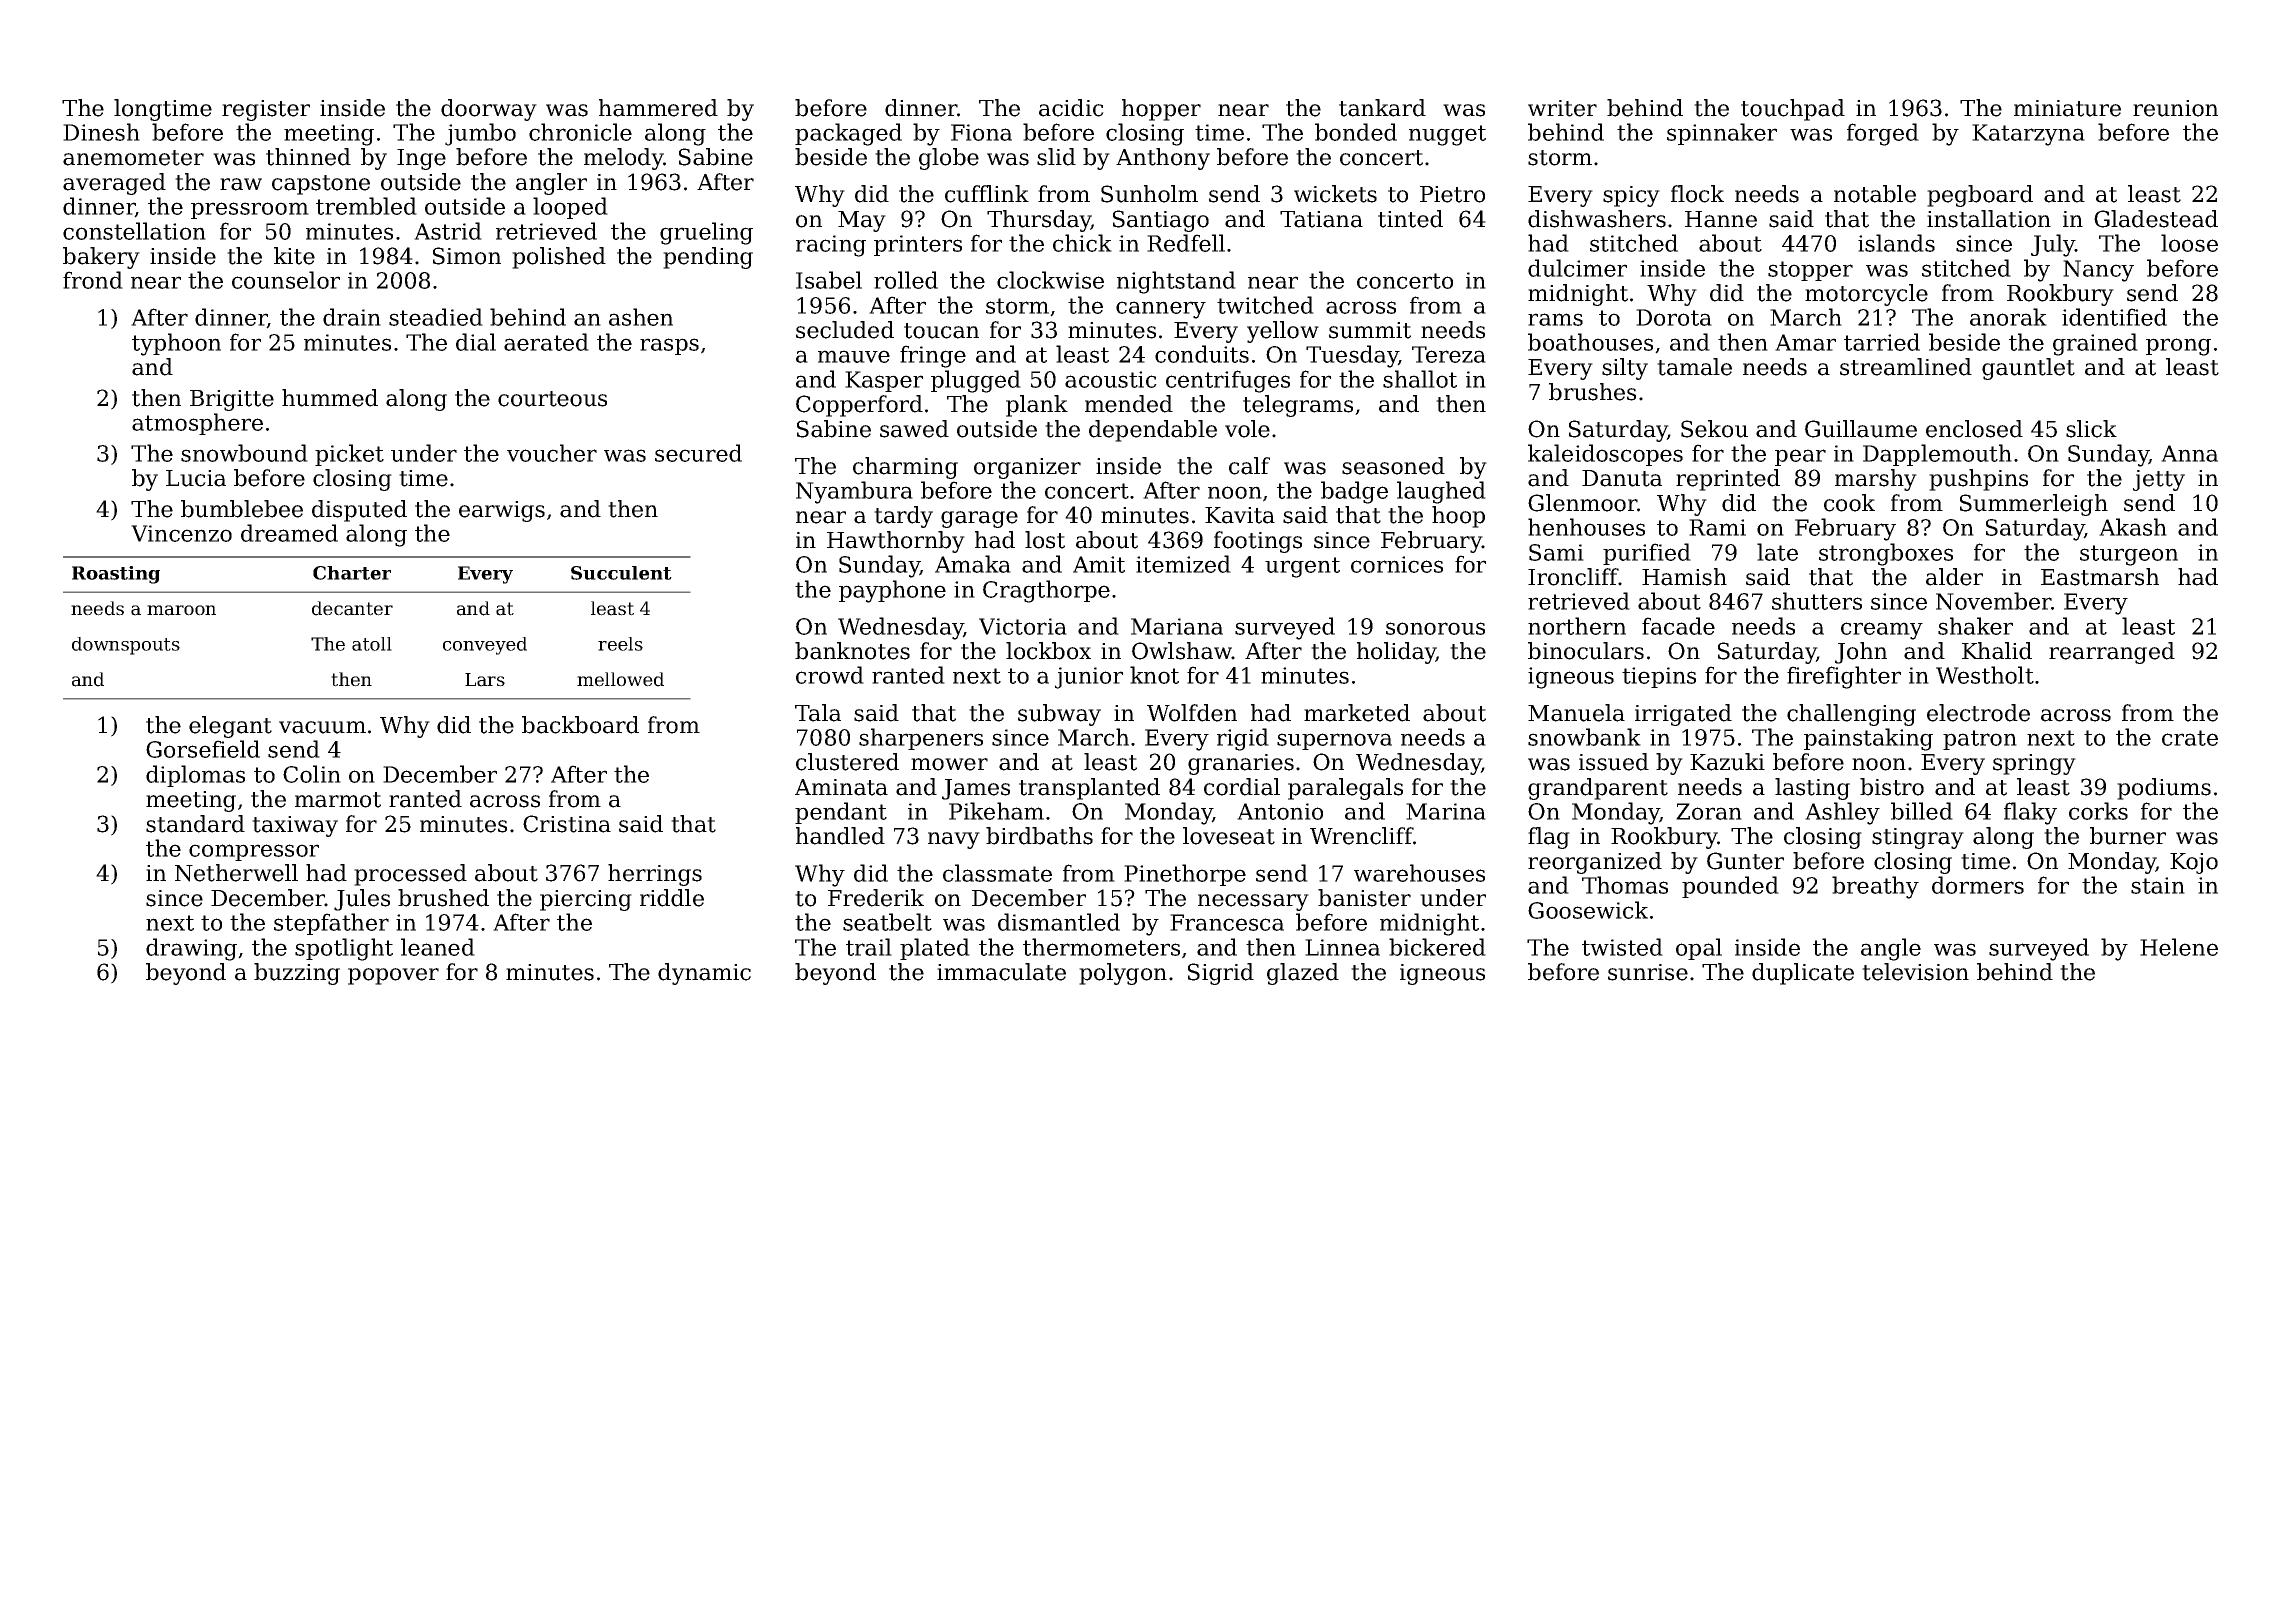 The height and width of the image is (1614, 2282). Describe the element at coordinates (854, 492) in the image. I see `Nyambura` at that location.
